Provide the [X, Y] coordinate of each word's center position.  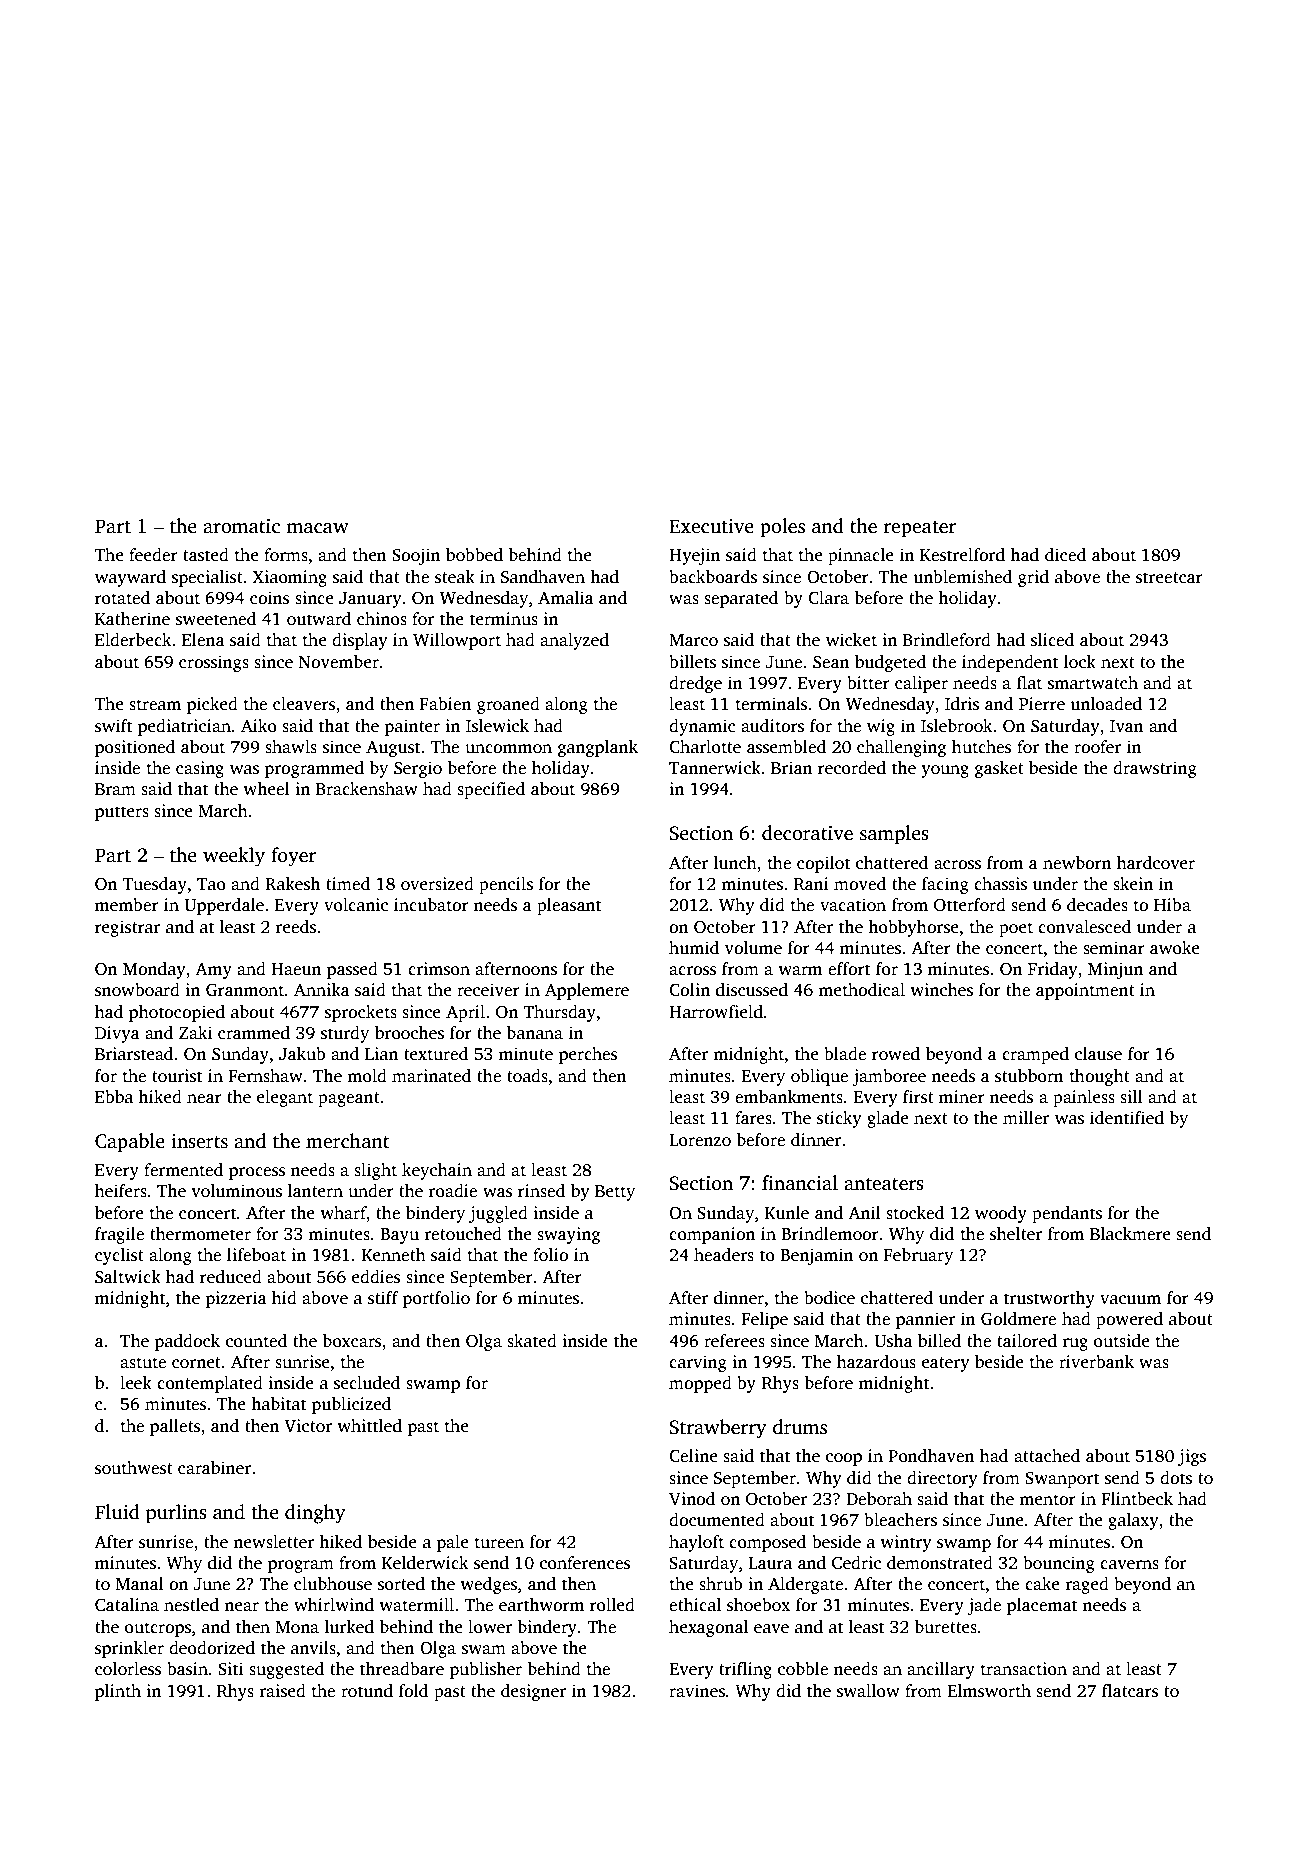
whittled [369, 1426]
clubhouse [333, 1584]
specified [491, 790]
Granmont [245, 990]
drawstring [1155, 769]
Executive [711, 526]
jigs [1192, 1457]
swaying [568, 1235]
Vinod [692, 1499]
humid [694, 948]
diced [1065, 555]
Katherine [132, 619]
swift [113, 726]
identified [1127, 1118]
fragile [119, 1235]
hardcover [1156, 863]
